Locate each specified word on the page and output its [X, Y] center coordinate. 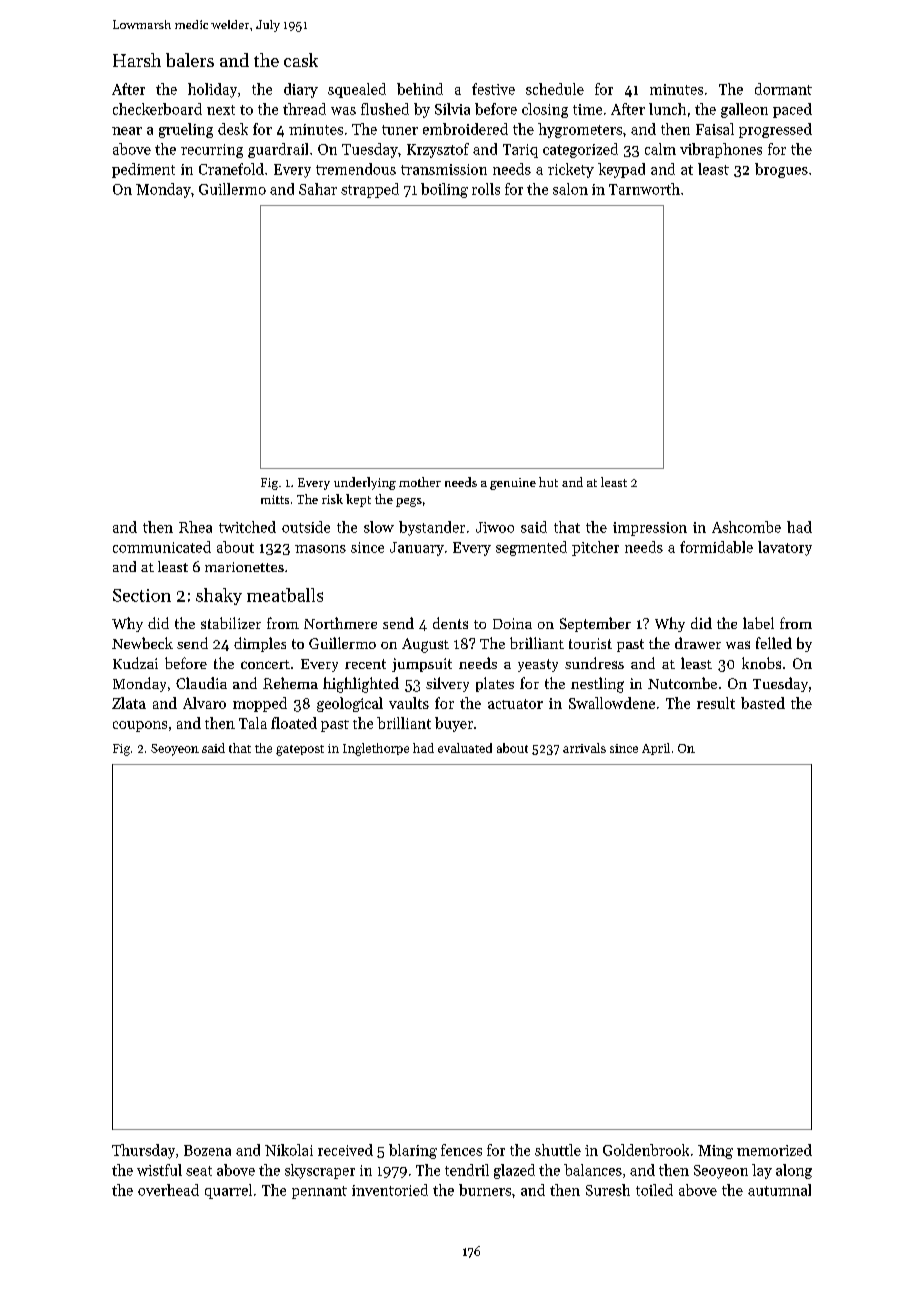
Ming [715, 1152]
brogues [781, 170]
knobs [761, 663]
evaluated [465, 748]
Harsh [137, 60]
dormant [783, 89]
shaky [219, 596]
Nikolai [289, 1150]
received [345, 1150]
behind [420, 89]
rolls [486, 189]
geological [350, 704]
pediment [143, 170]
